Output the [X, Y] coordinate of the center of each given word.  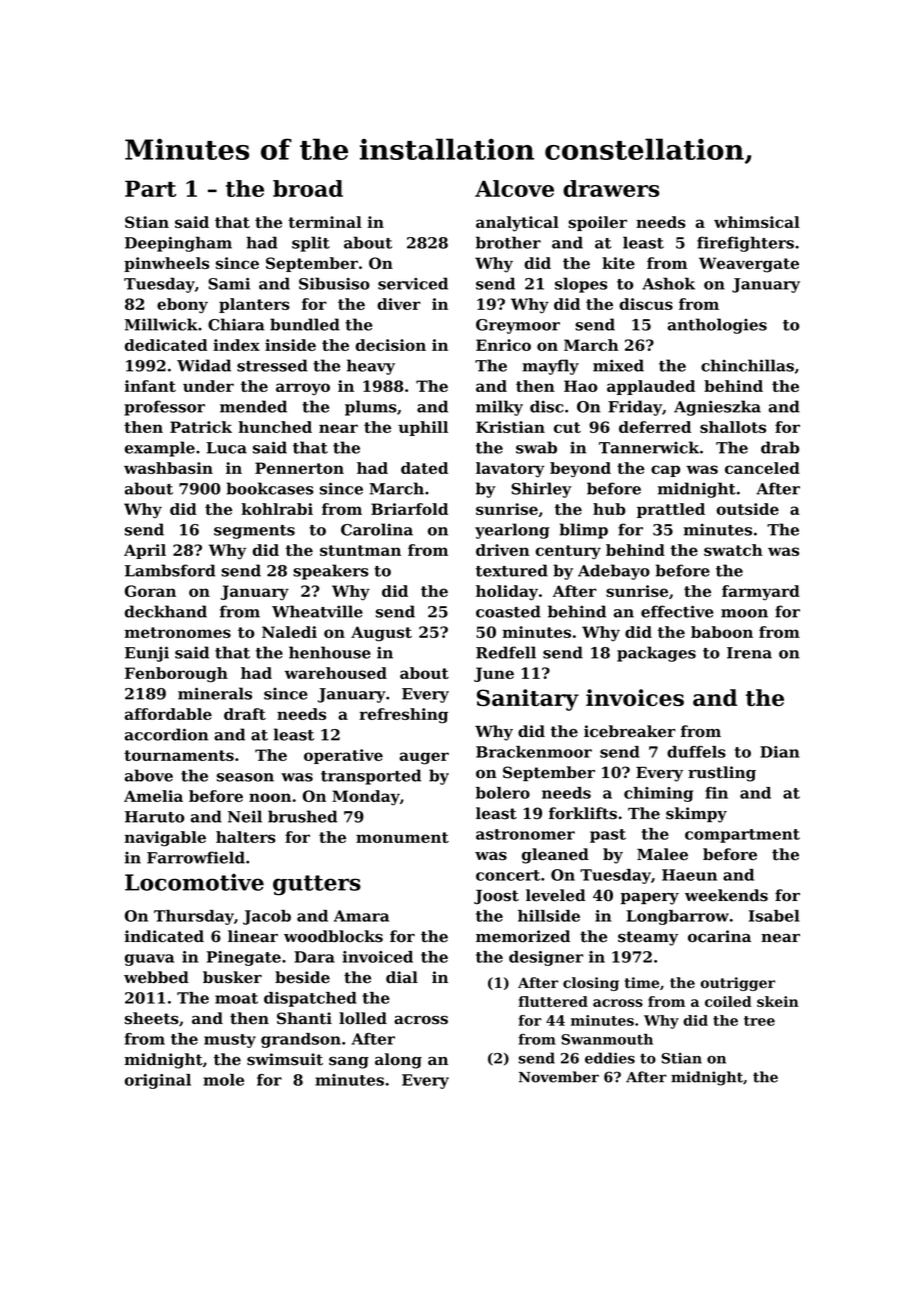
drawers [611, 188]
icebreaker [630, 731]
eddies [610, 1058]
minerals [215, 693]
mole [224, 1080]
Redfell [506, 652]
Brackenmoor [534, 752]
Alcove [514, 188]
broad [308, 188]
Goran [150, 591]
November [559, 1077]
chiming [658, 794]
